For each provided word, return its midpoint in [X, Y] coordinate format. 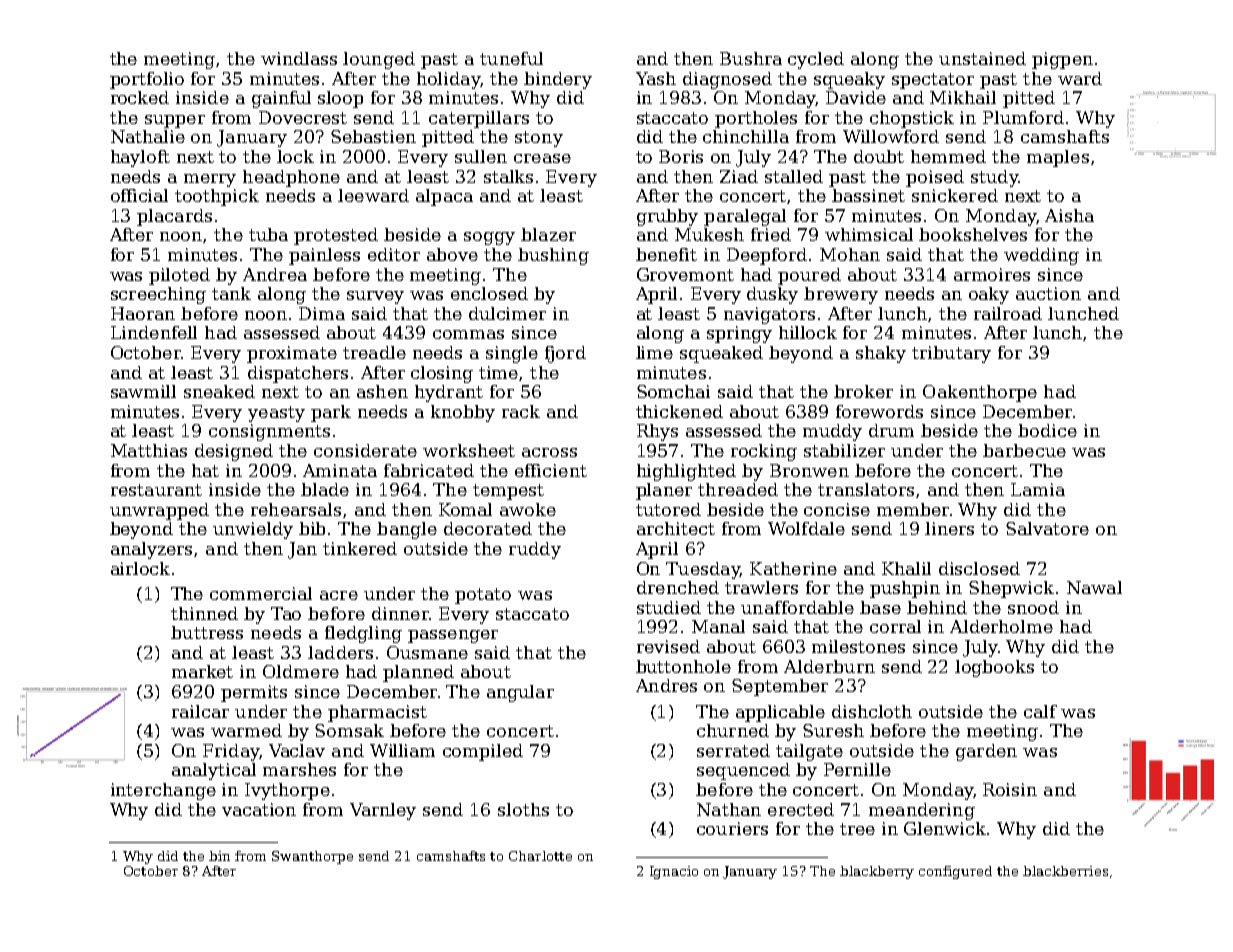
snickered [955, 195]
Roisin [1010, 789]
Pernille [857, 769]
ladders [340, 652]
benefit [666, 254]
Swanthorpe [312, 857]
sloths [523, 809]
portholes [756, 119]
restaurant [156, 490]
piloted [179, 276]
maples [1058, 158]
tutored [668, 509]
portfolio [147, 80]
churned [733, 730]
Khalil [906, 568]
